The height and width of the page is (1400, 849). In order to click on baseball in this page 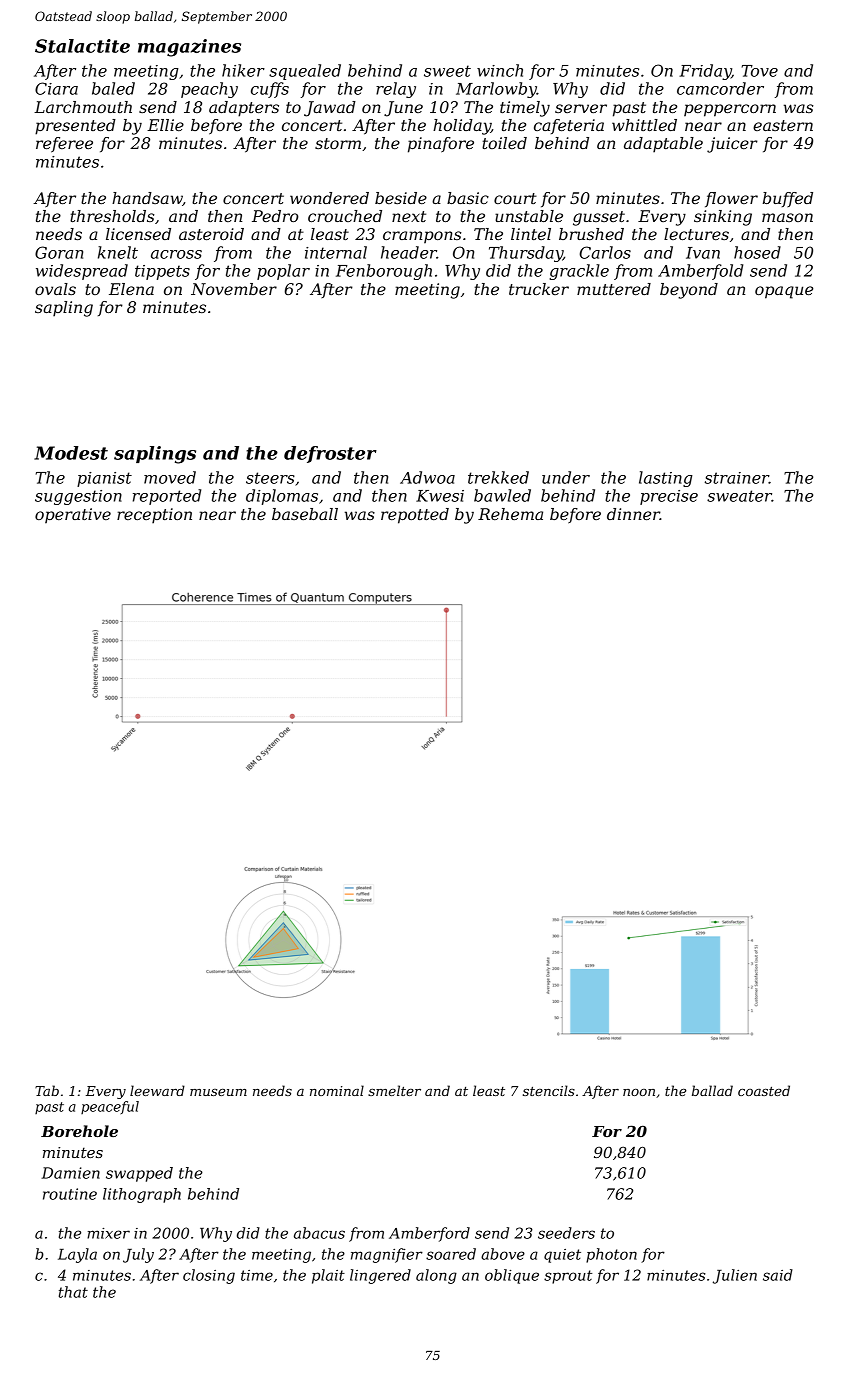, I will do `click(305, 514)`.
